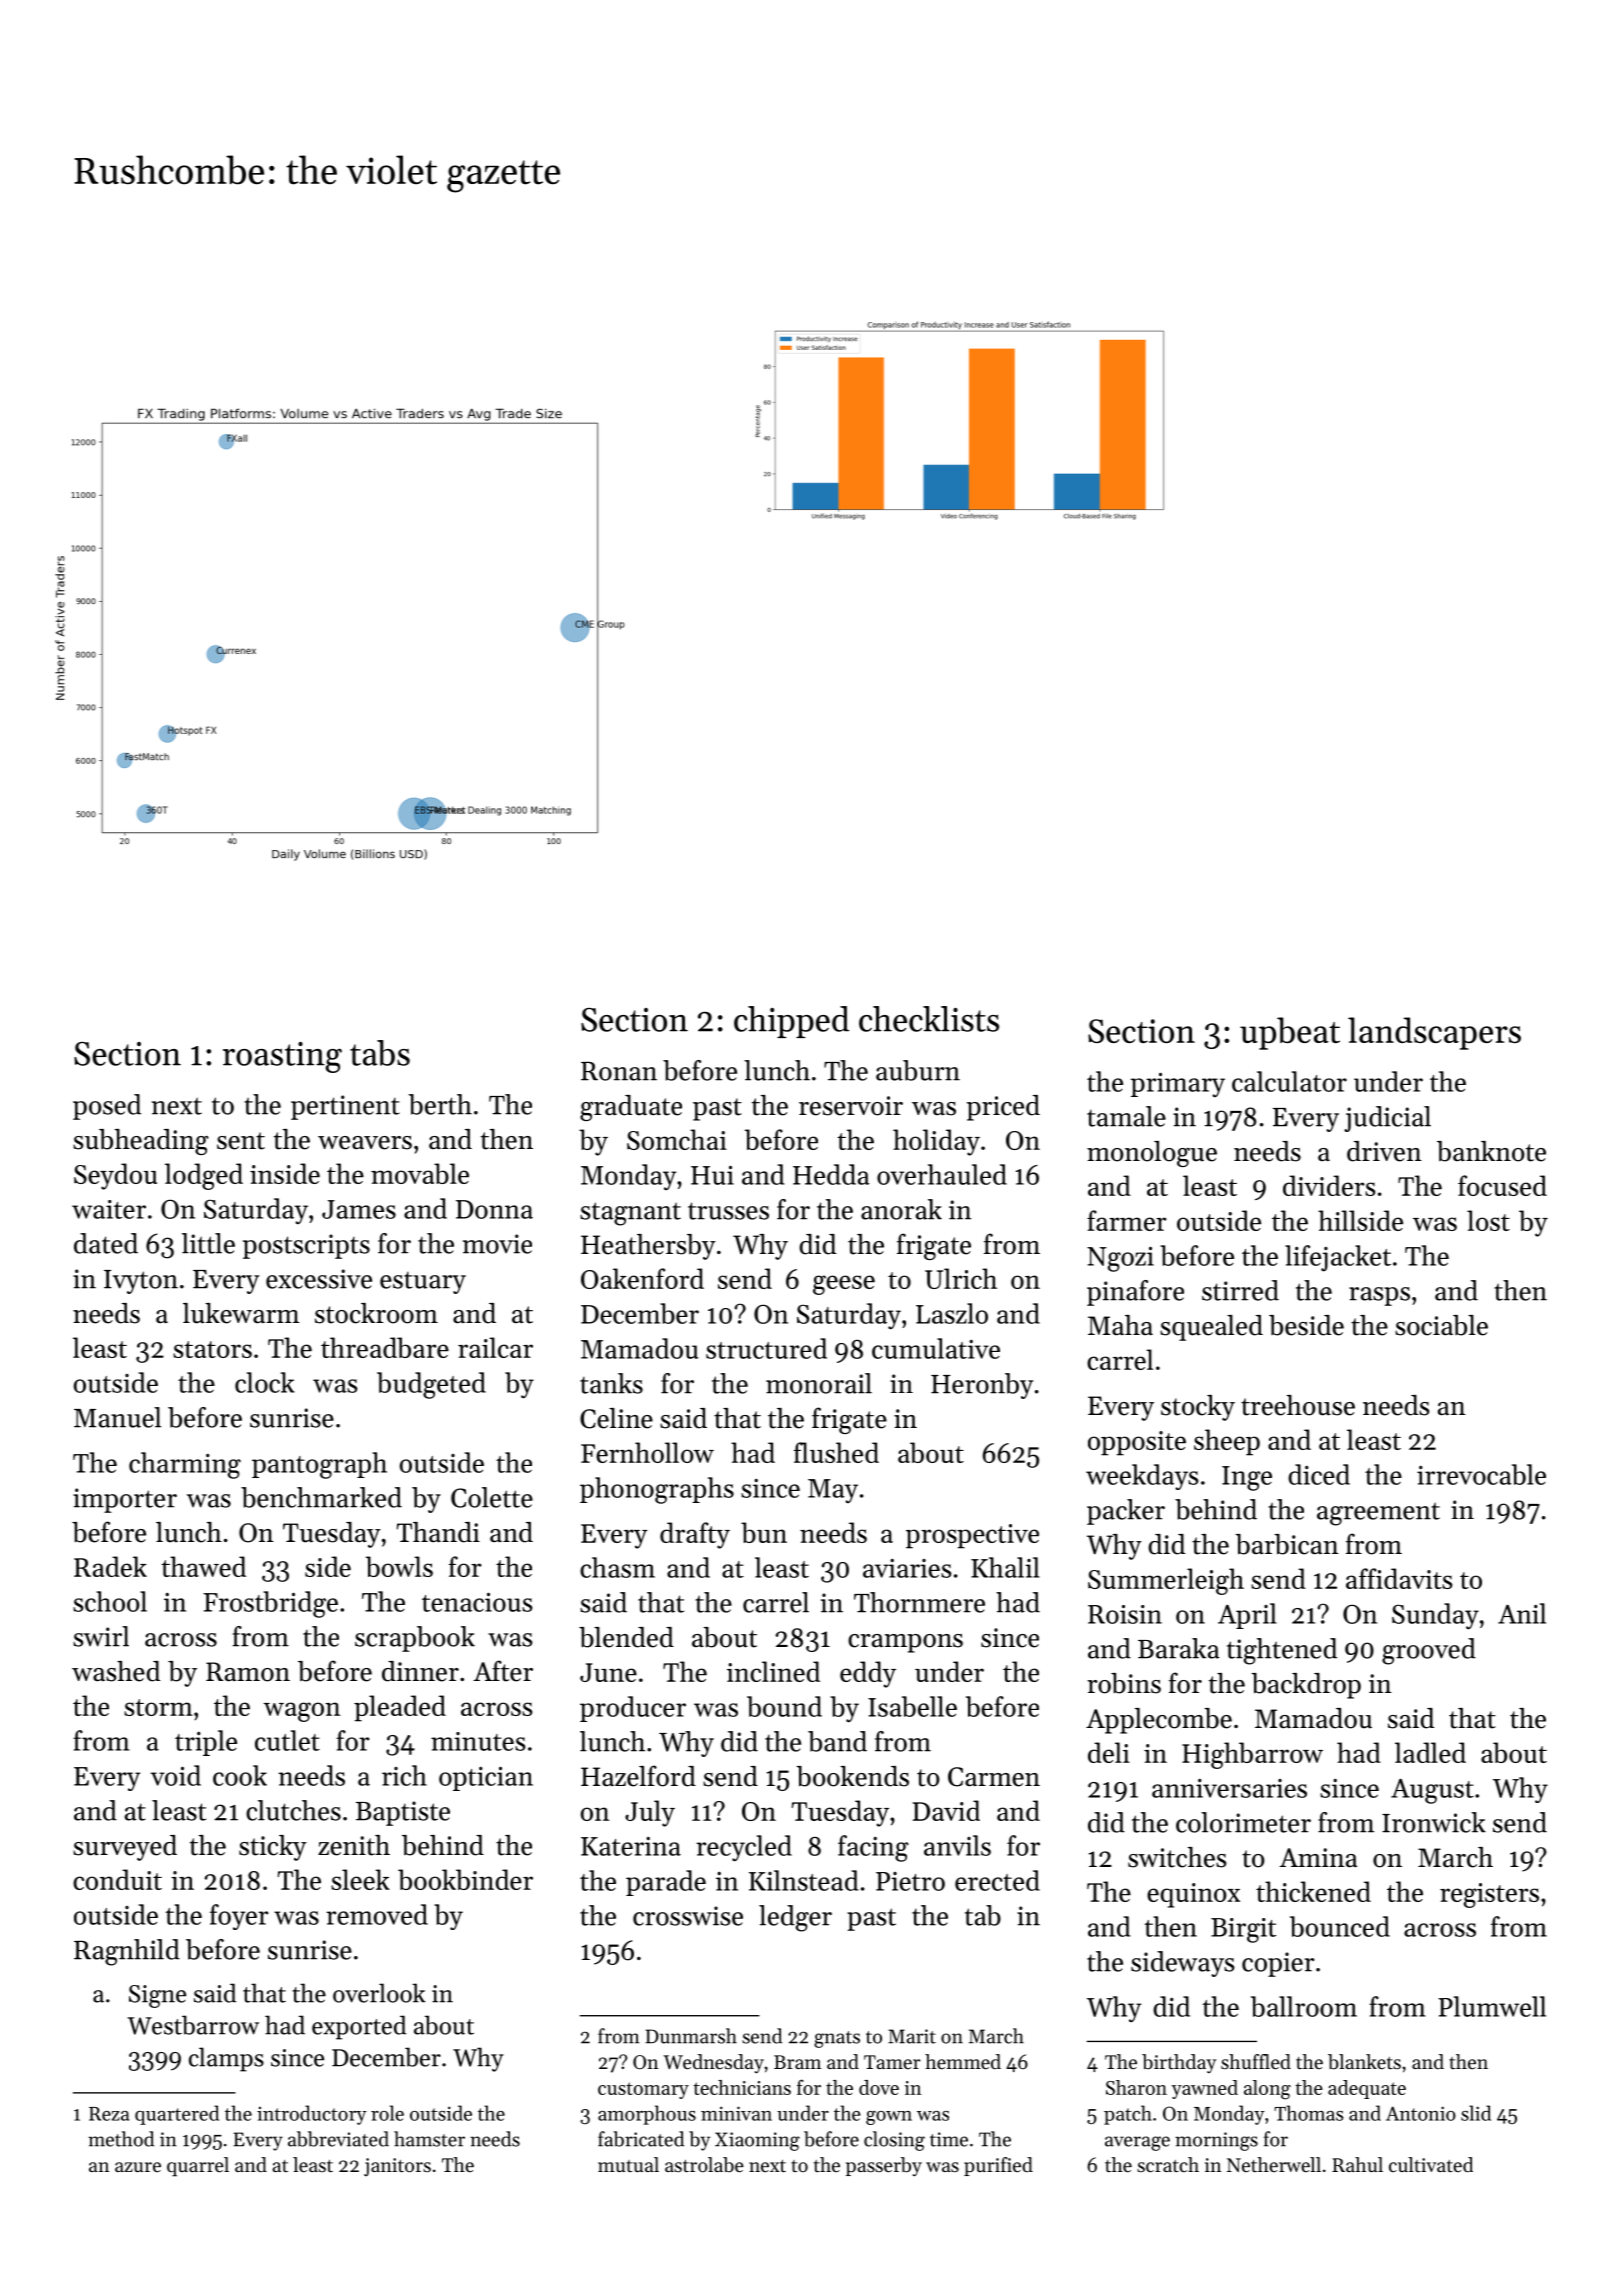  What do you see at coordinates (354, 1845) in the document?
I see `zenith` at bounding box center [354, 1845].
